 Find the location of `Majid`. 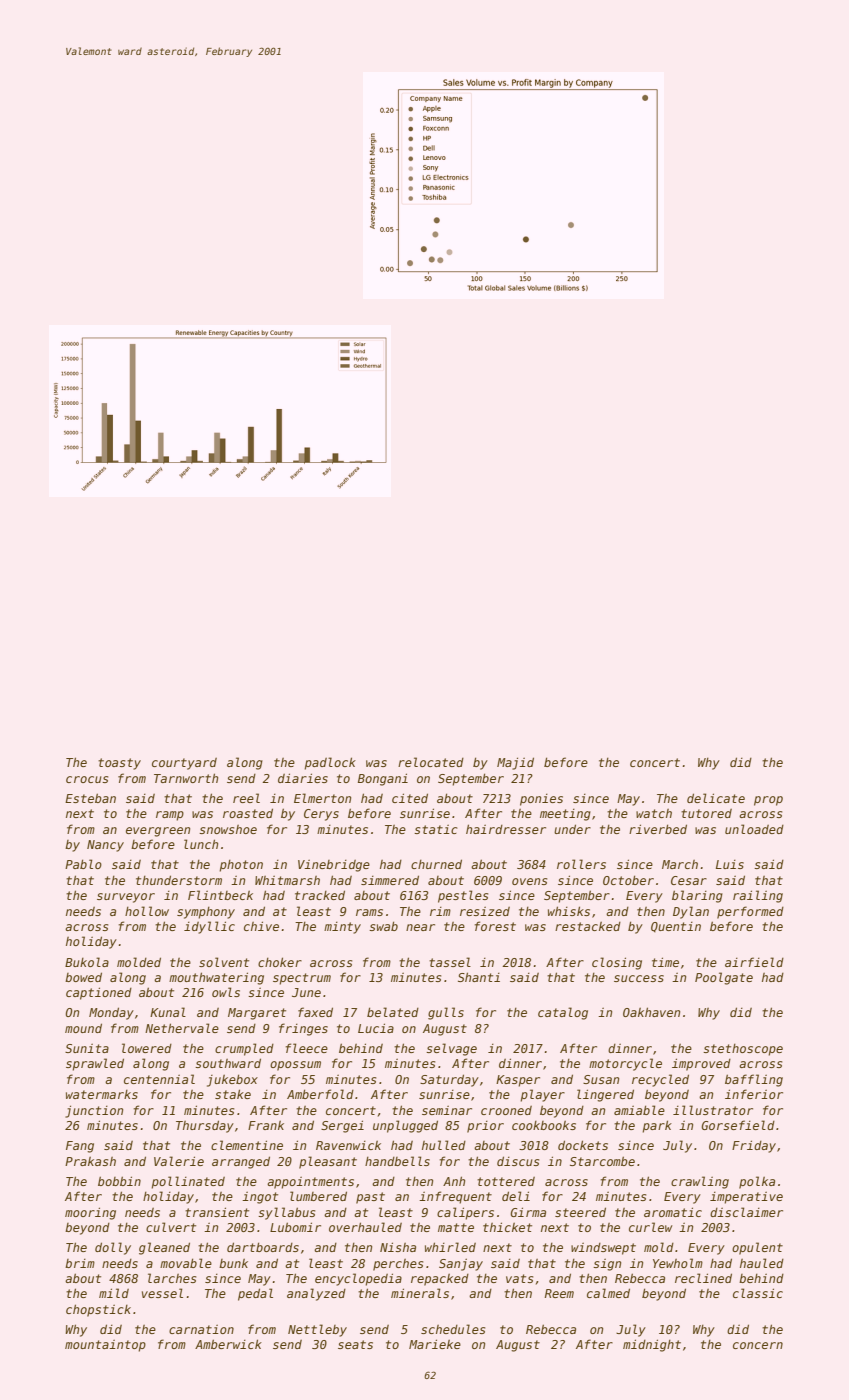

Majid is located at coordinates (515, 763).
